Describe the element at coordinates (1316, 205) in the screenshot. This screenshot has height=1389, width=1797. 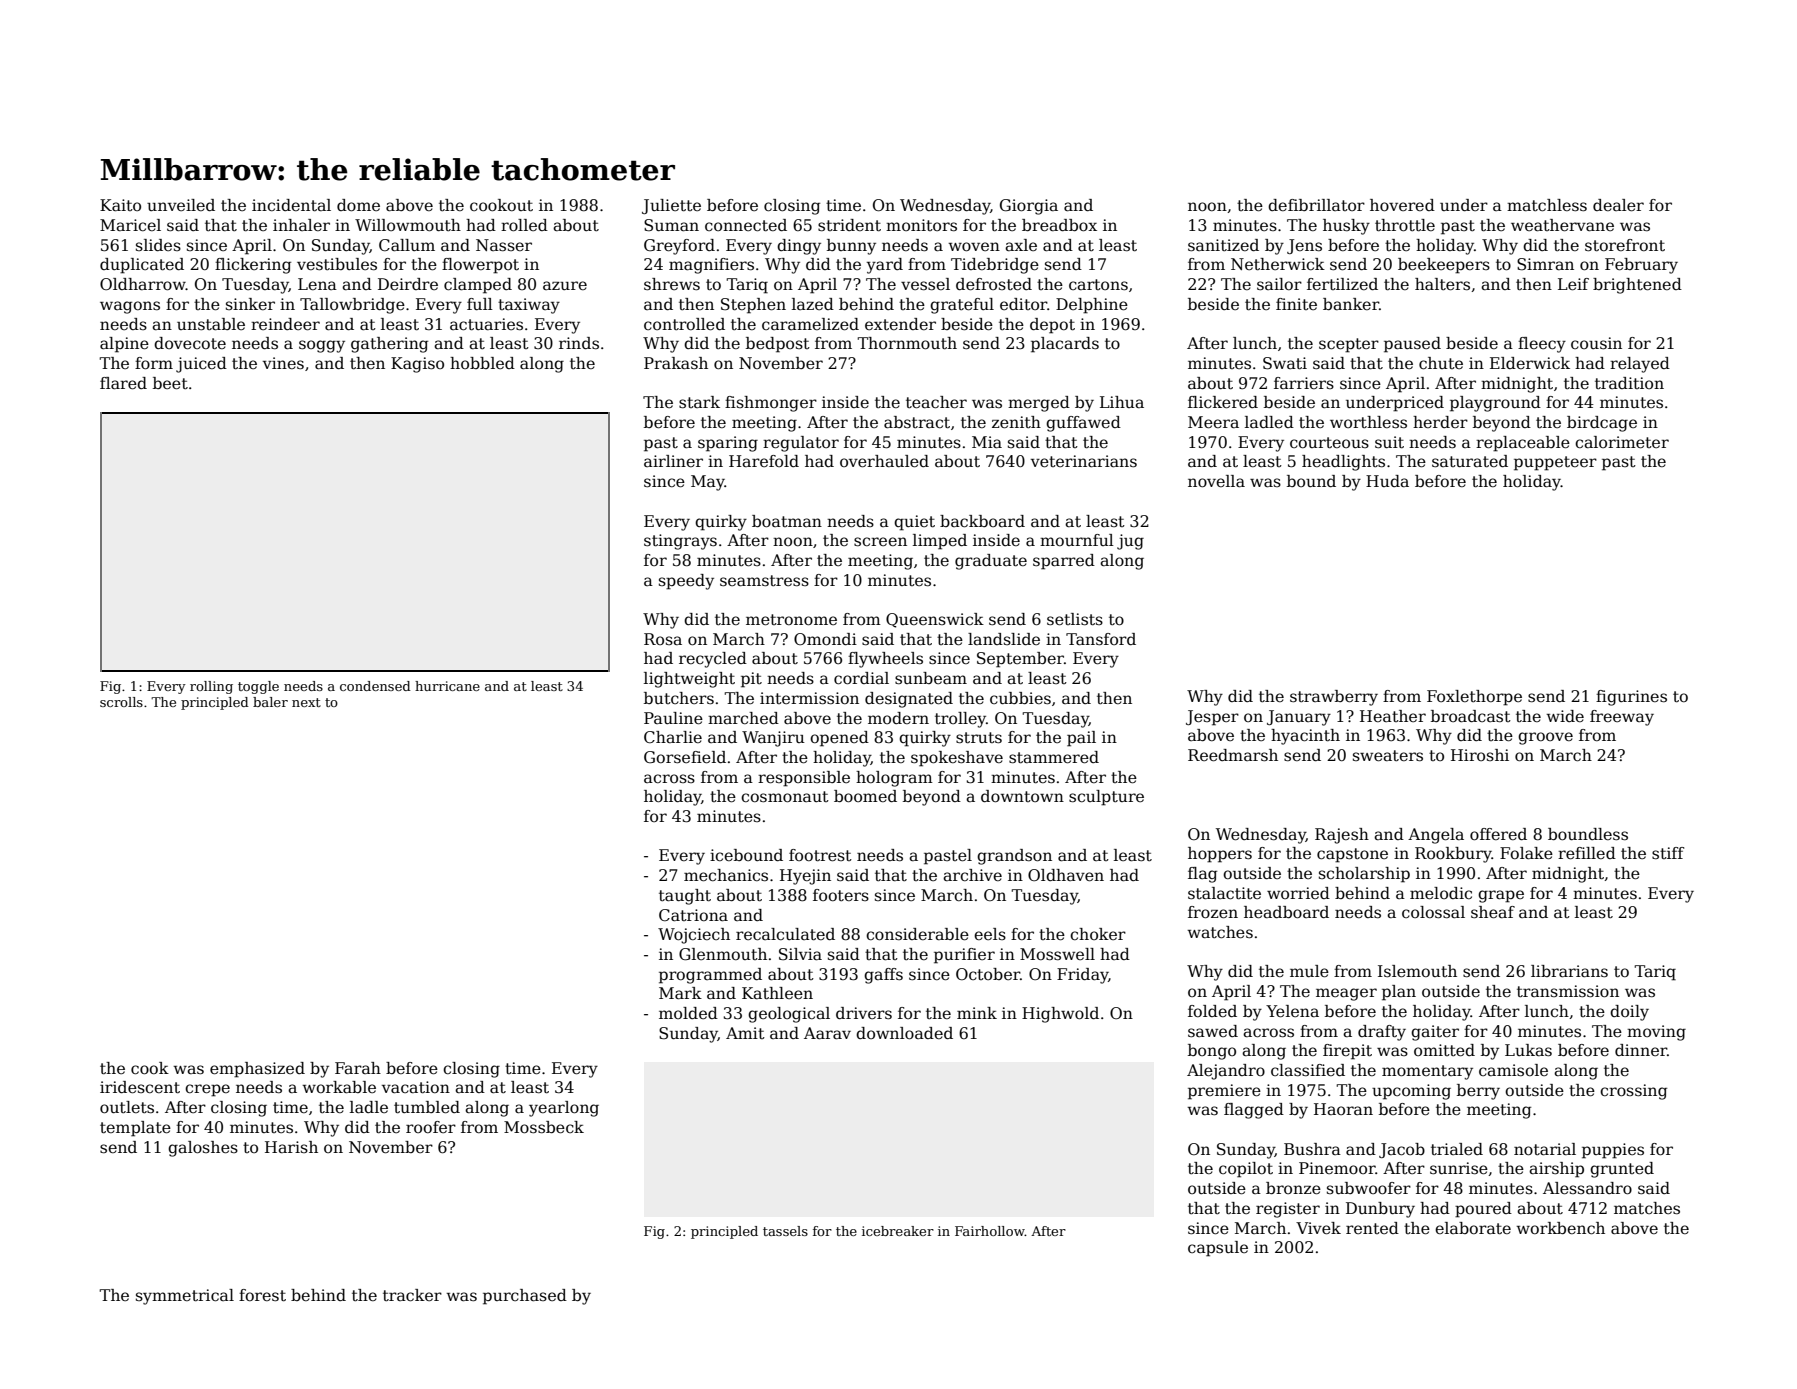
I see `defibrillator` at that location.
